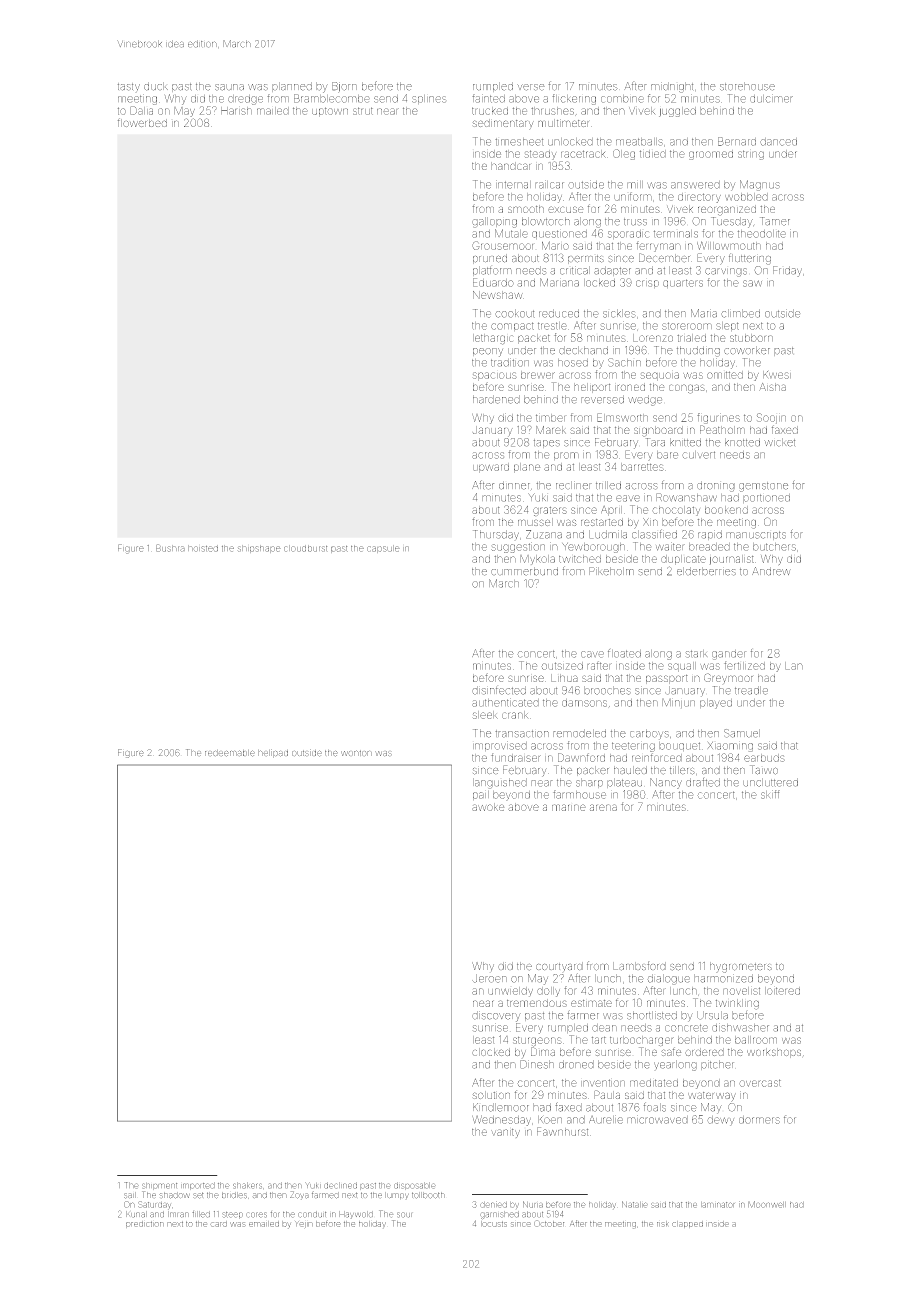 The height and width of the image is (1308, 924). What do you see at coordinates (751, 690) in the image?
I see `treadle` at bounding box center [751, 690].
